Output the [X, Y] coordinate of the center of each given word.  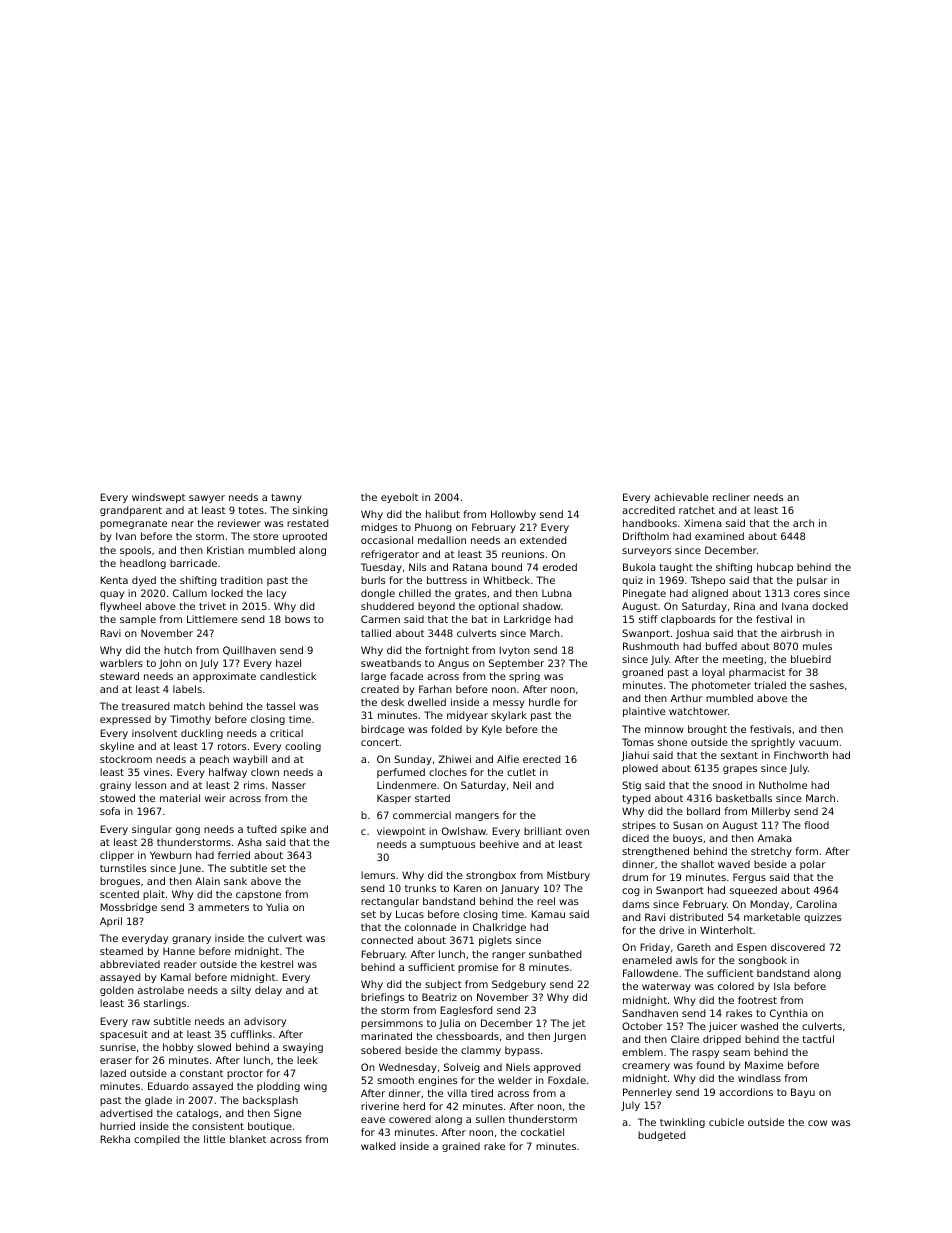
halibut [443, 514]
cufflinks [251, 1034]
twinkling [682, 1123]
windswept [158, 498]
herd [414, 1106]
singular [152, 830]
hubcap [775, 568]
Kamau [548, 914]
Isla [782, 986]
